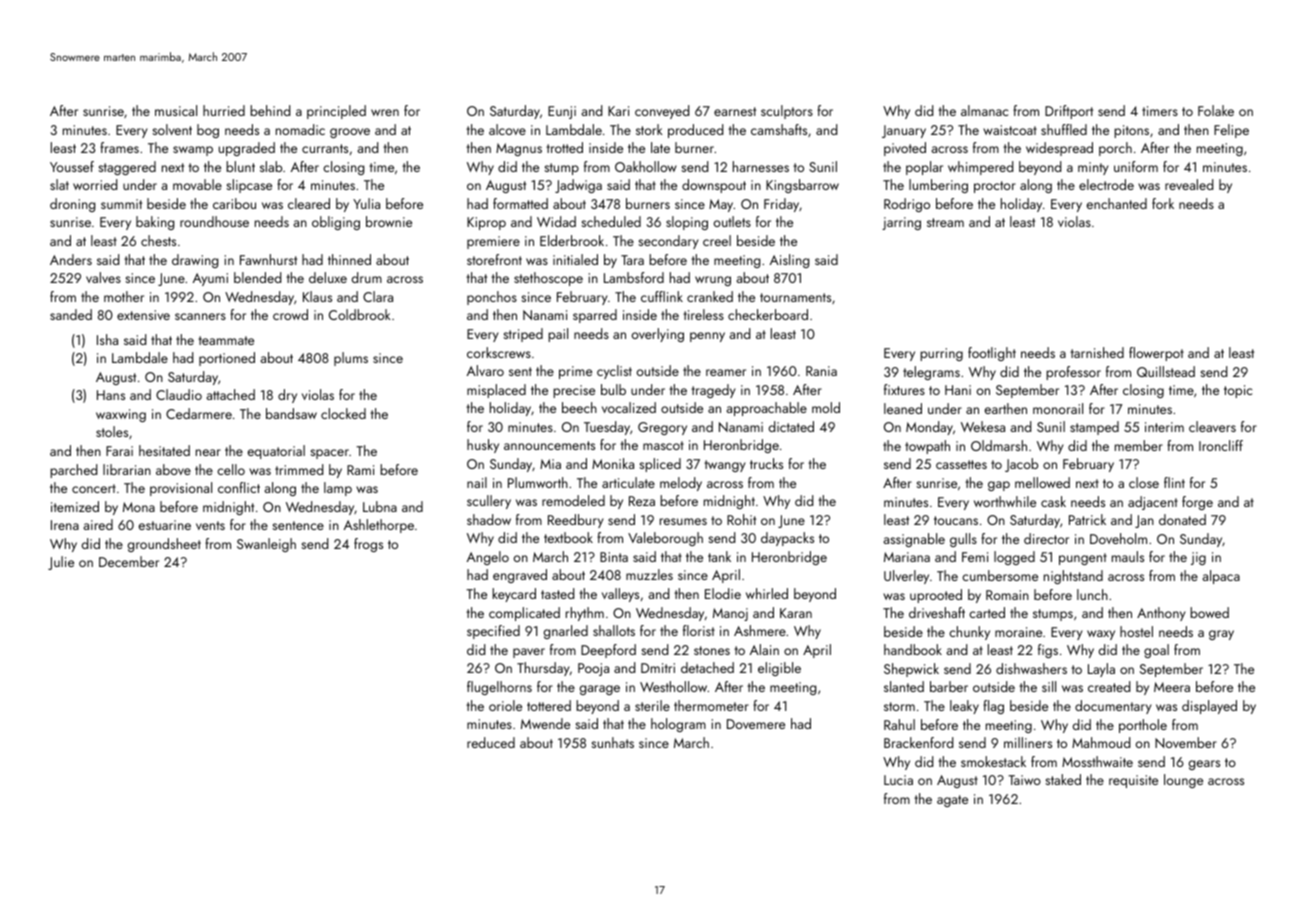 Image resolution: width=1308 pixels, height=924 pixels. What do you see at coordinates (61, 563) in the screenshot?
I see `Julie` at bounding box center [61, 563].
